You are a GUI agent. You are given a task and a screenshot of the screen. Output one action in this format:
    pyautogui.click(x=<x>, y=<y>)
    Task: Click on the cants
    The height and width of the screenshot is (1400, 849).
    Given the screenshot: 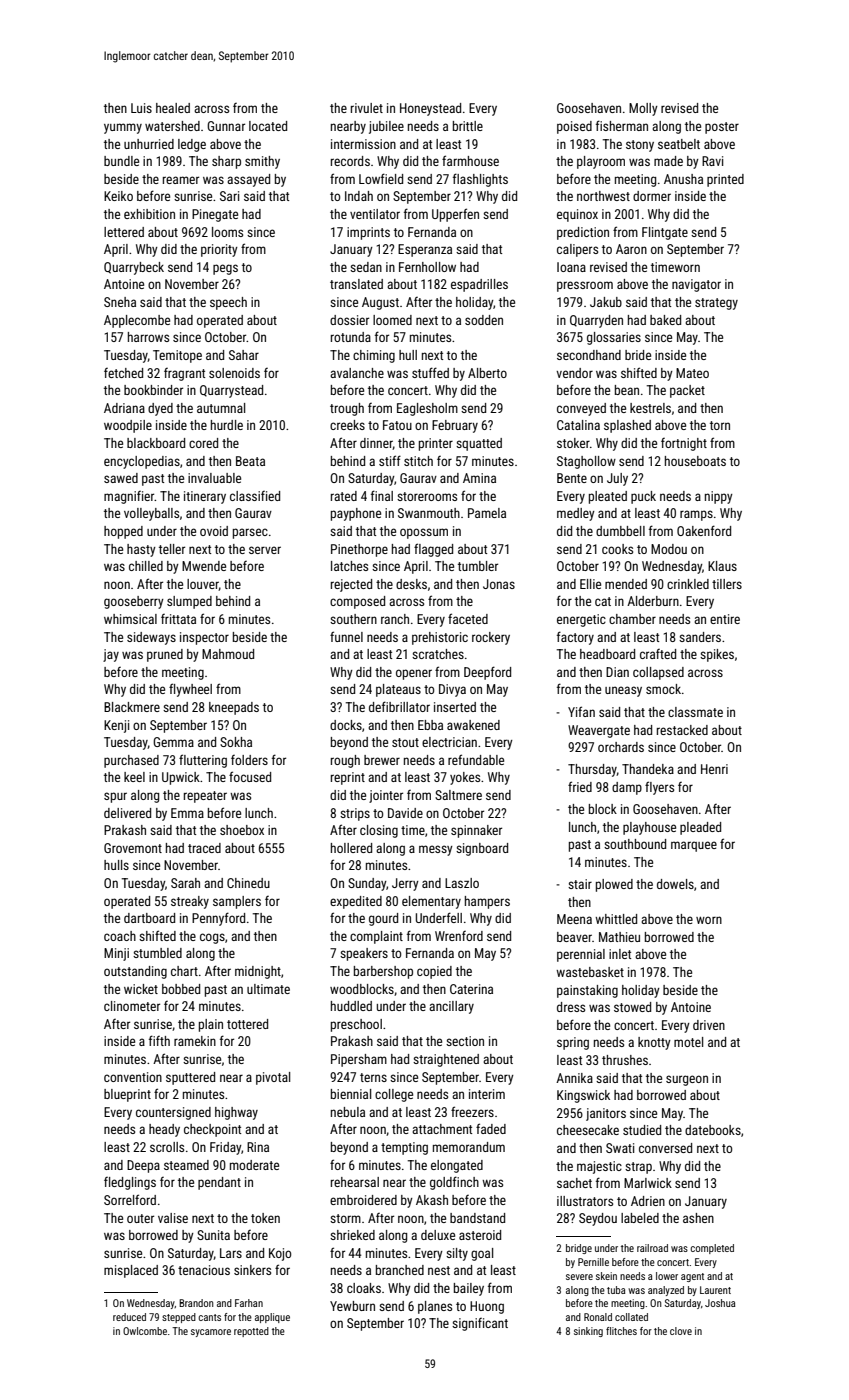 What is the action you would take?
    pyautogui.click(x=209, y=1317)
